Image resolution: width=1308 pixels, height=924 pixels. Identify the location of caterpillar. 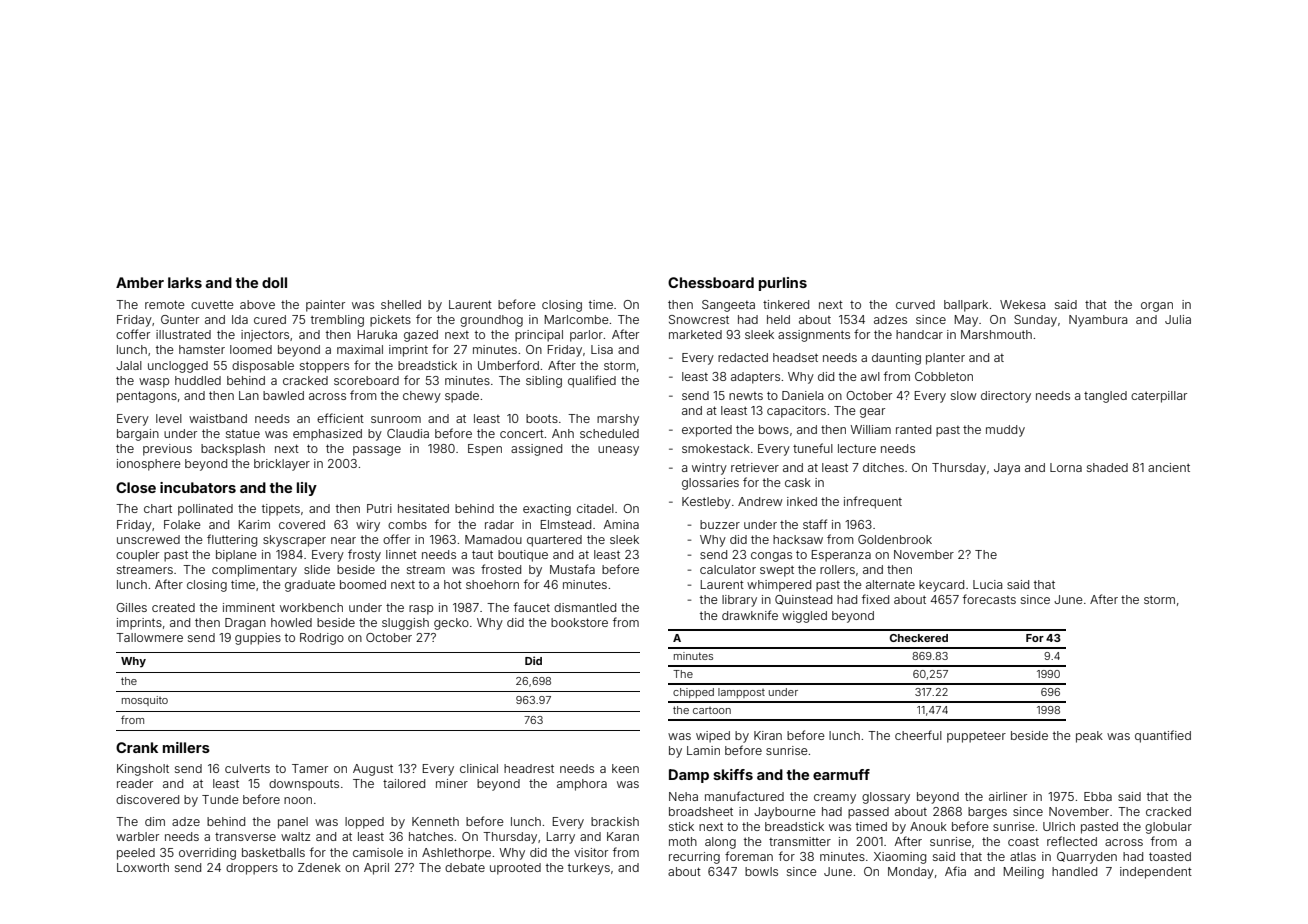
(1159, 397).
